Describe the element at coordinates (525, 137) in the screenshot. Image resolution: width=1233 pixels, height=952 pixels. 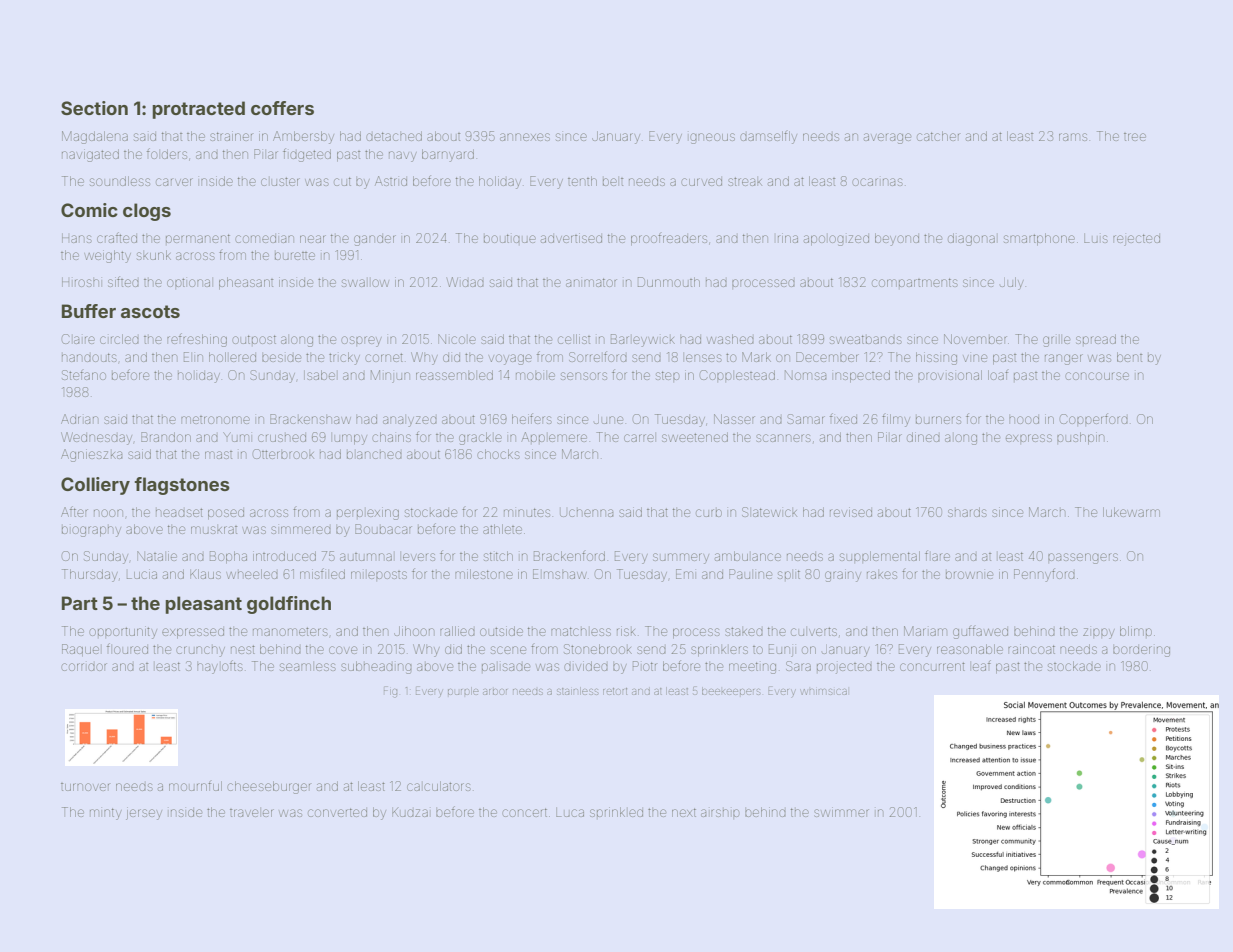
I see `annexes` at that location.
